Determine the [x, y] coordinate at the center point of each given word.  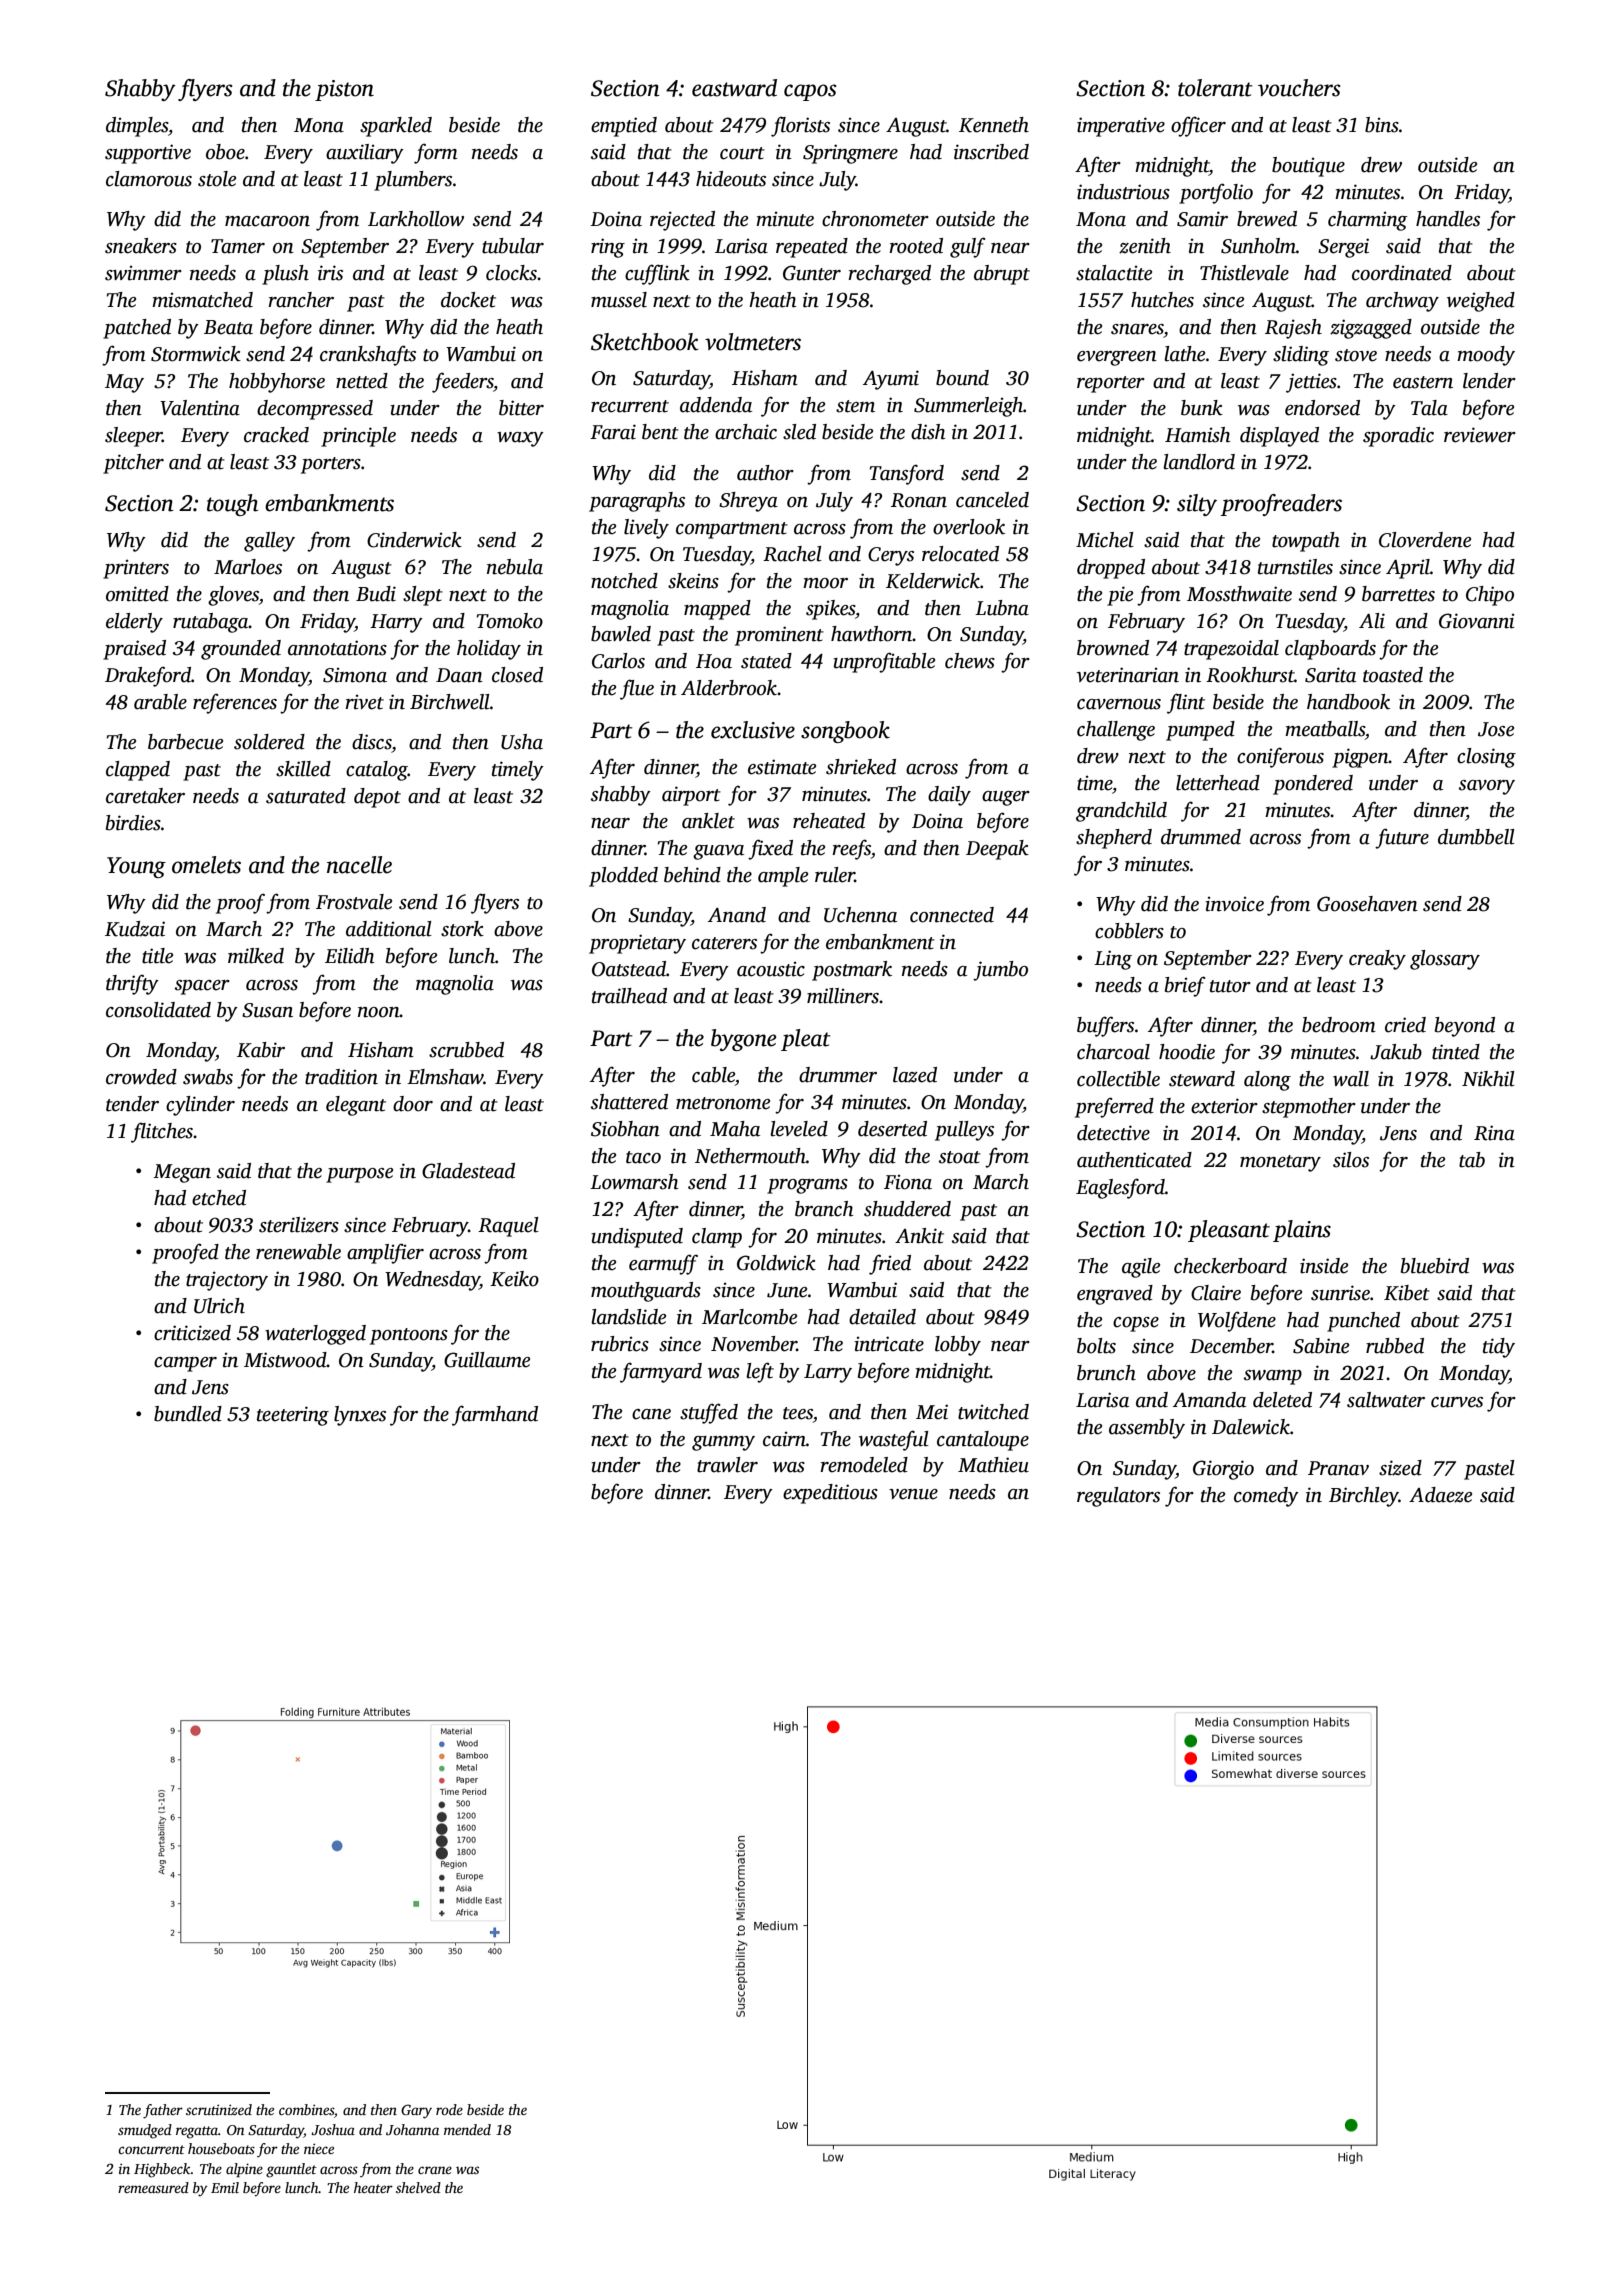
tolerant [1215, 88]
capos [810, 92]
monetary [1280, 1163]
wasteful [894, 1440]
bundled [188, 1414]
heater [373, 2187]
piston [344, 90]
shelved [418, 2187]
